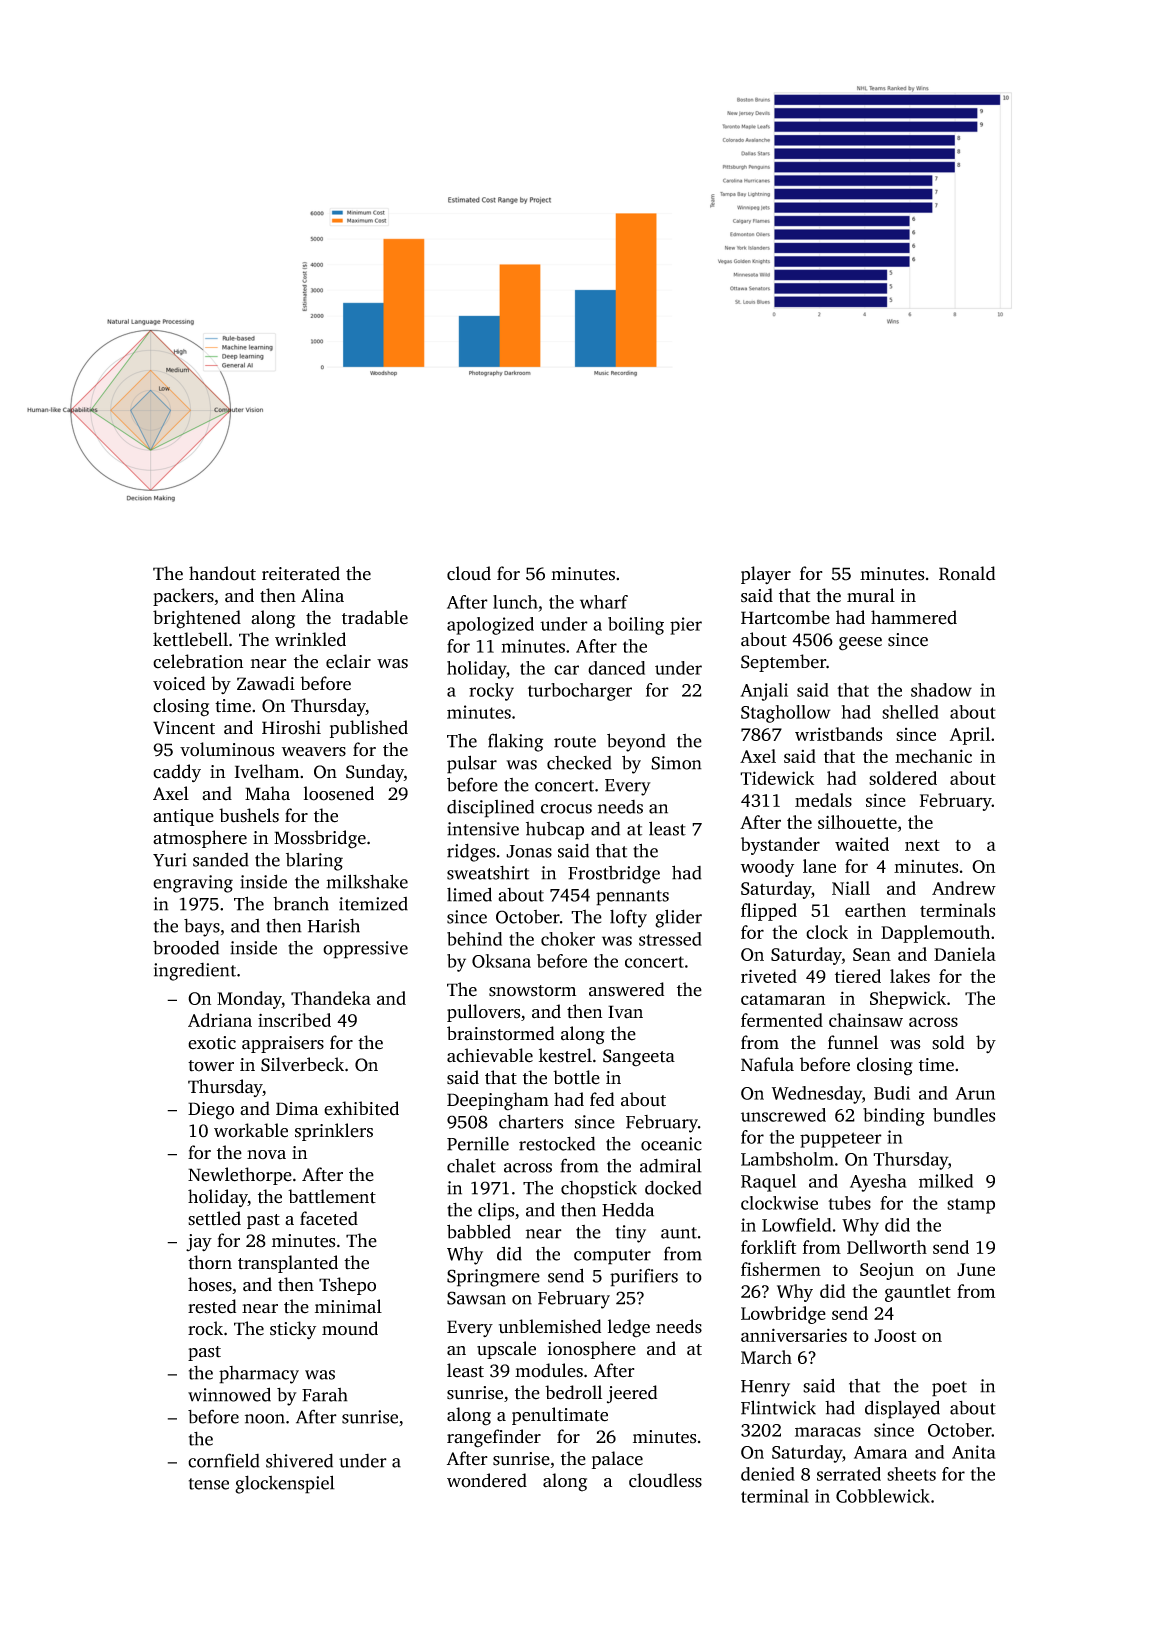 Image resolution: width=1149 pixels, height=1626 pixels. I want to click on ledge, so click(629, 1328).
